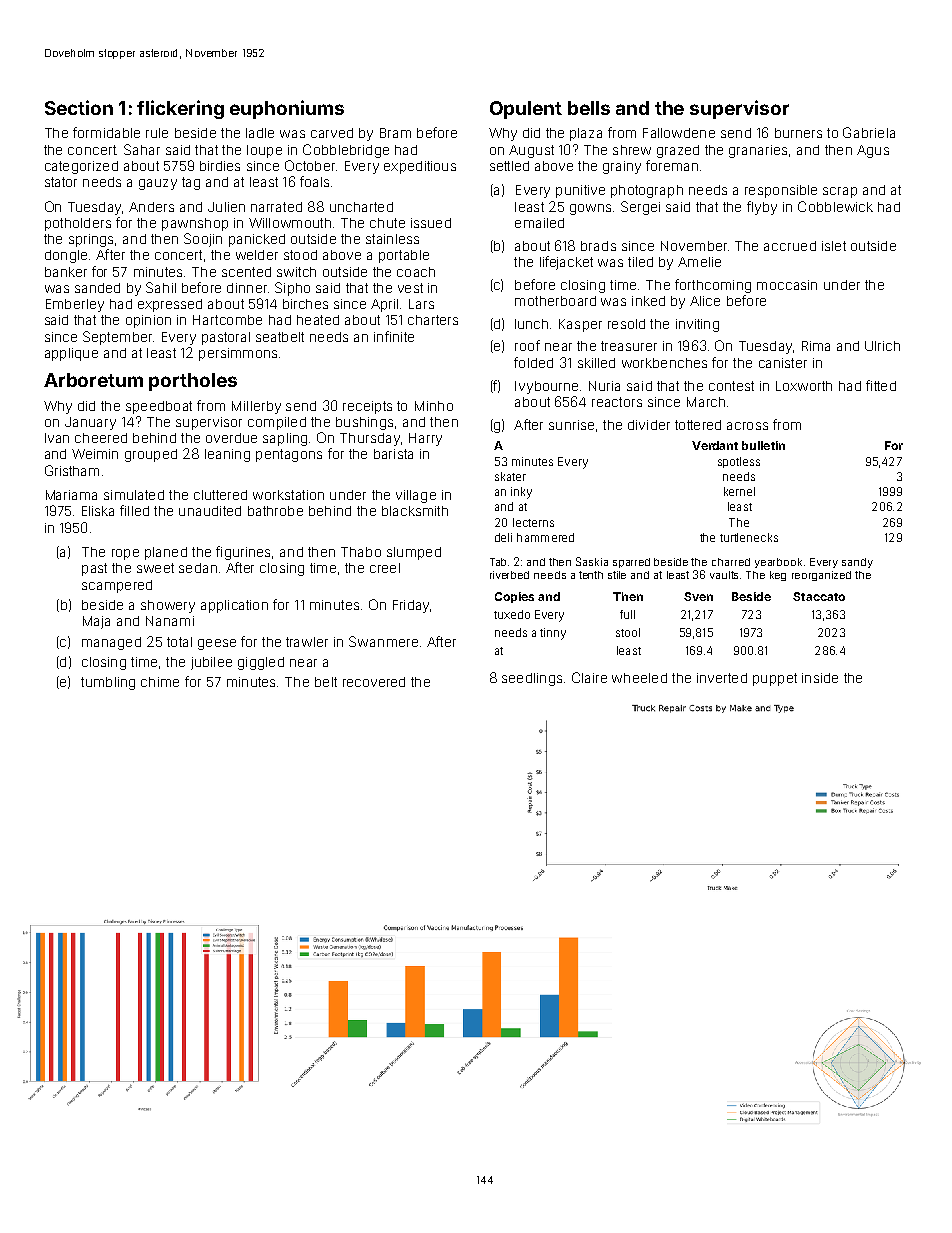 Image resolution: width=952 pixels, height=1233 pixels. I want to click on planed, so click(166, 553).
